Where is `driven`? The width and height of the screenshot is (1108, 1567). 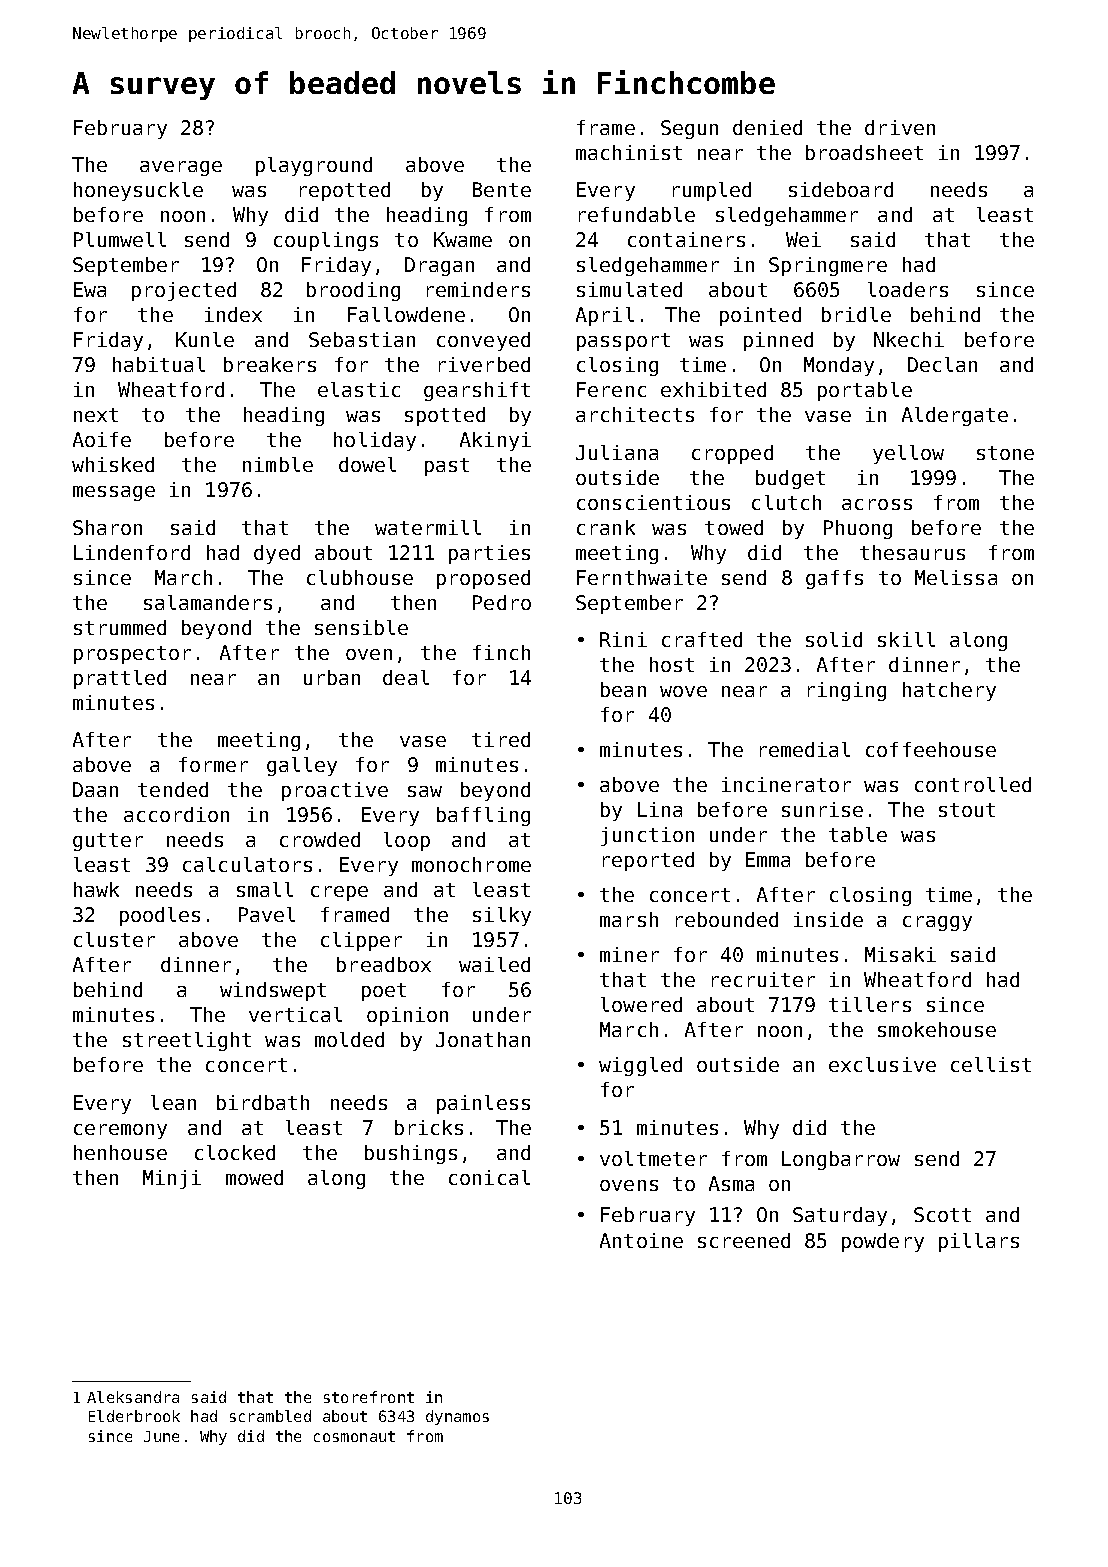 driven is located at coordinates (900, 127).
